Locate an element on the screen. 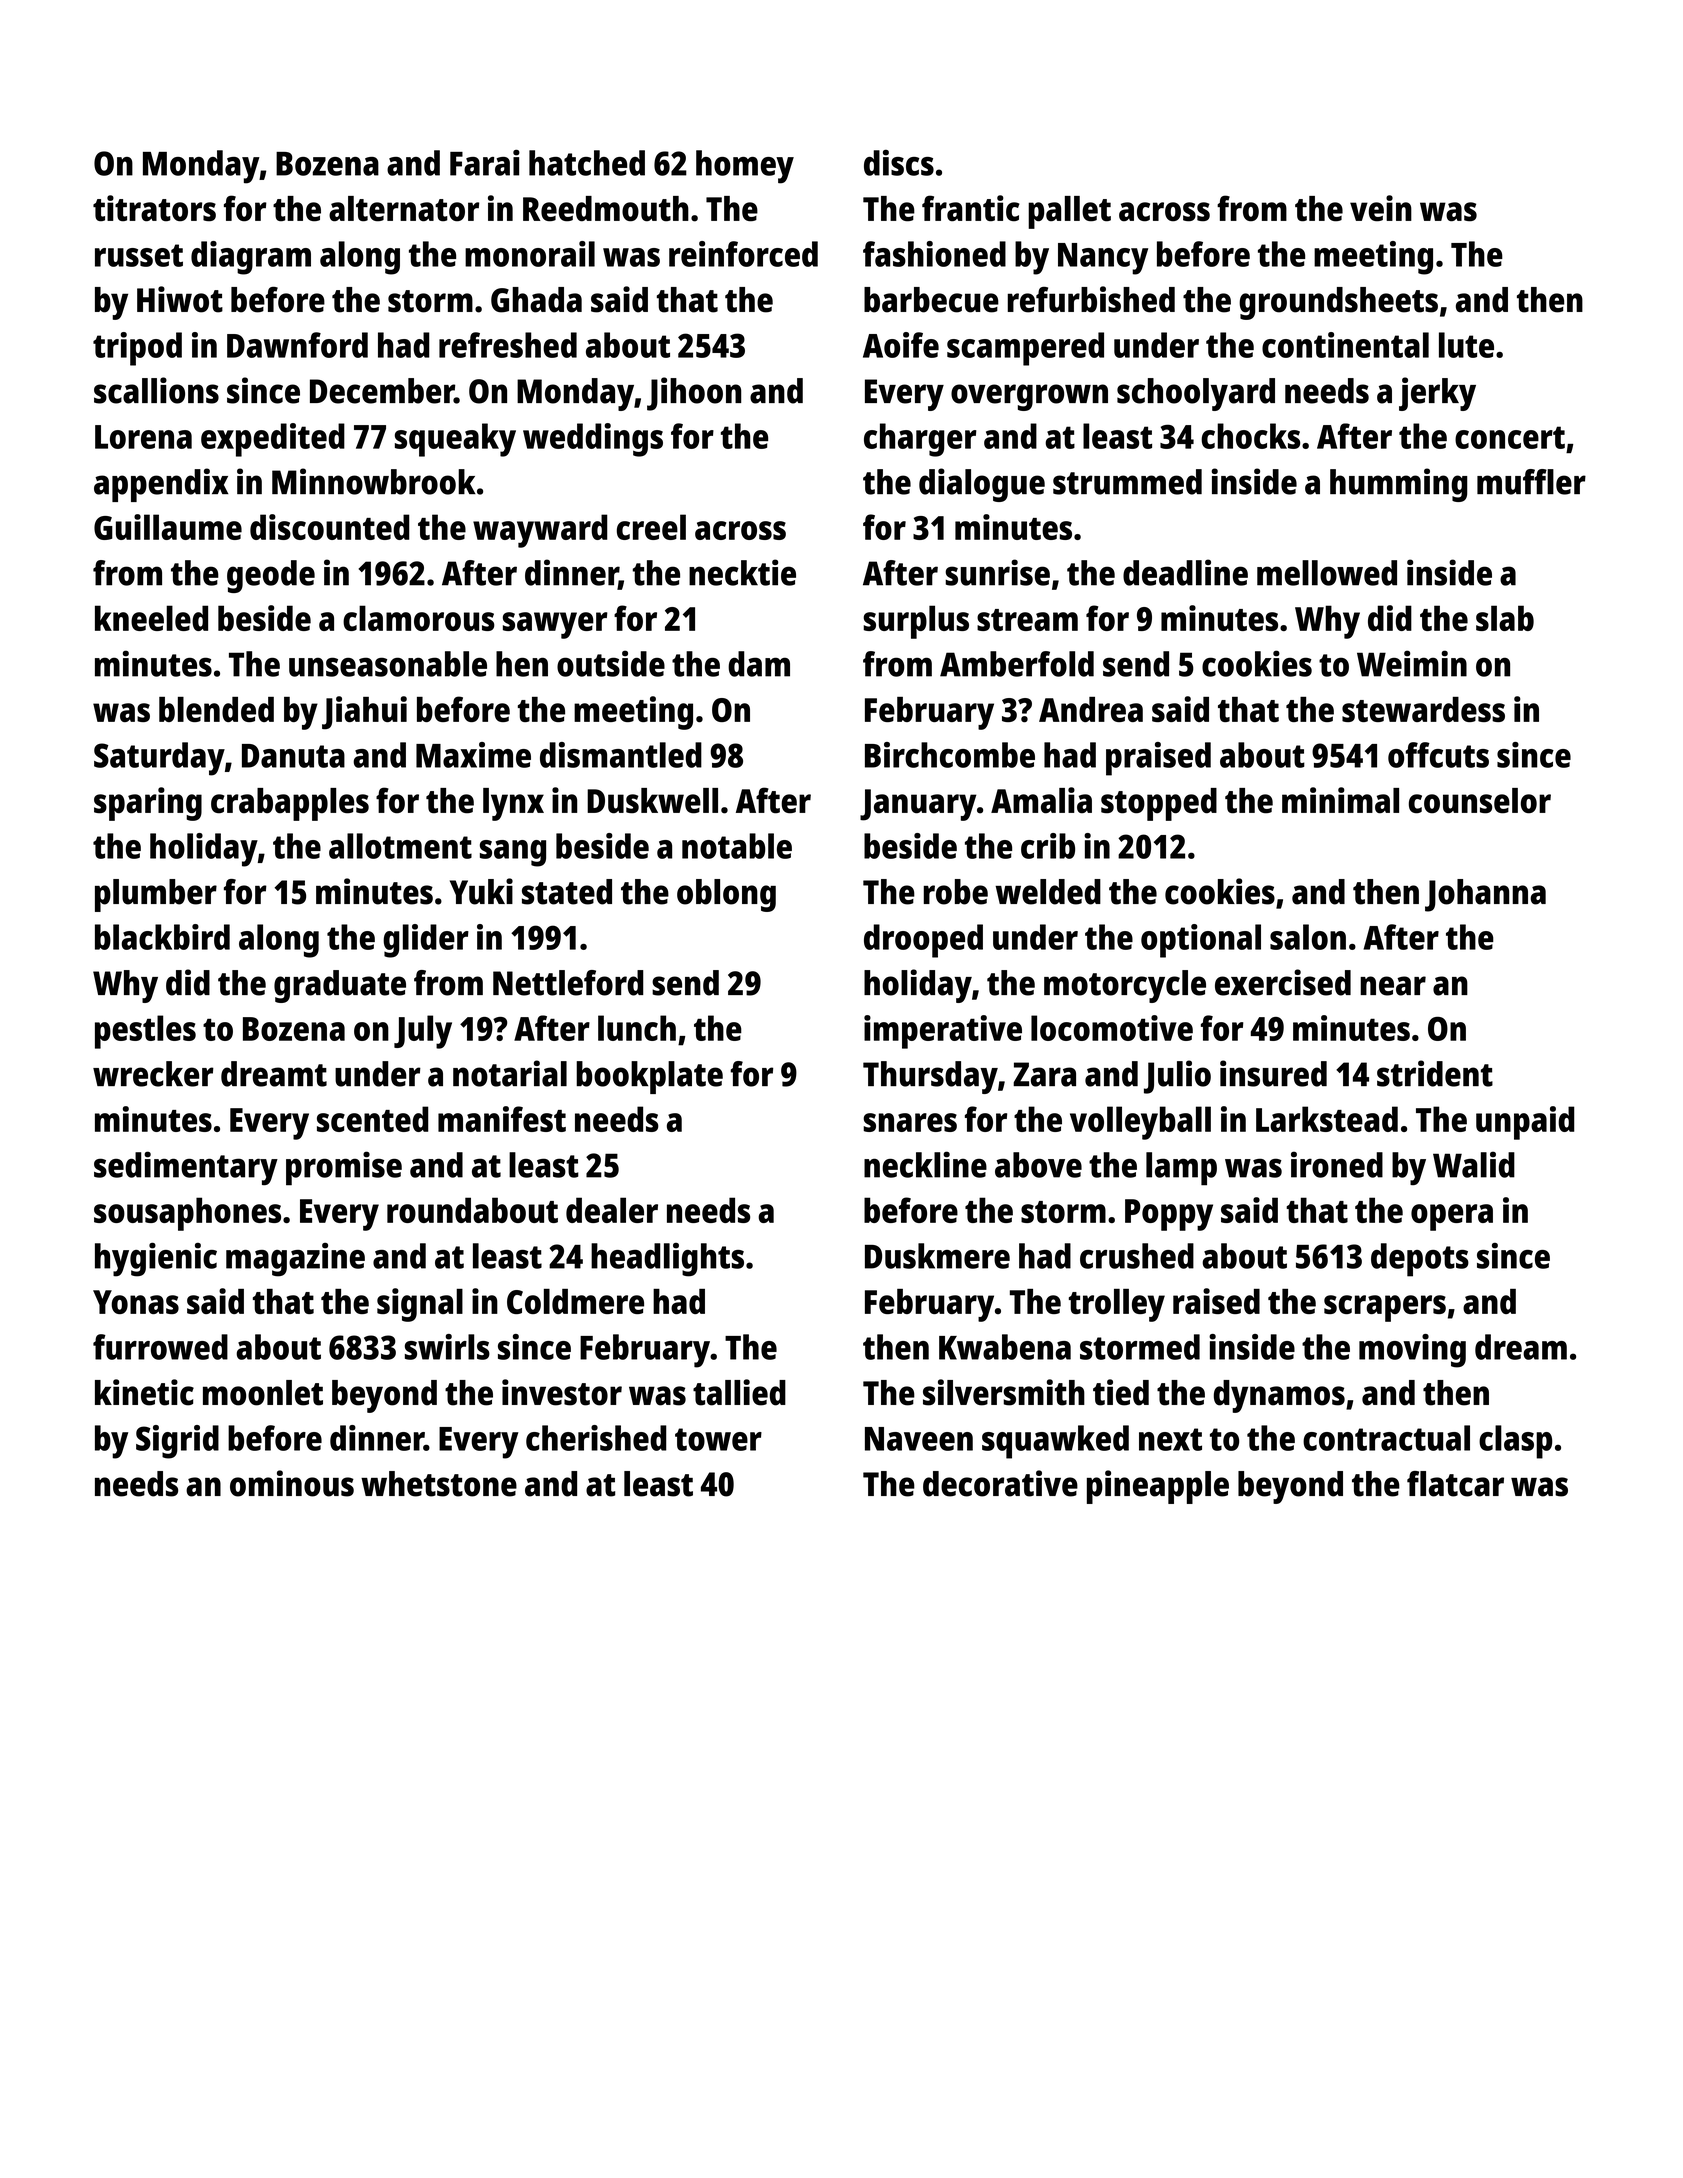 Image resolution: width=1683 pixels, height=2178 pixels. welded is located at coordinates (1048, 892).
